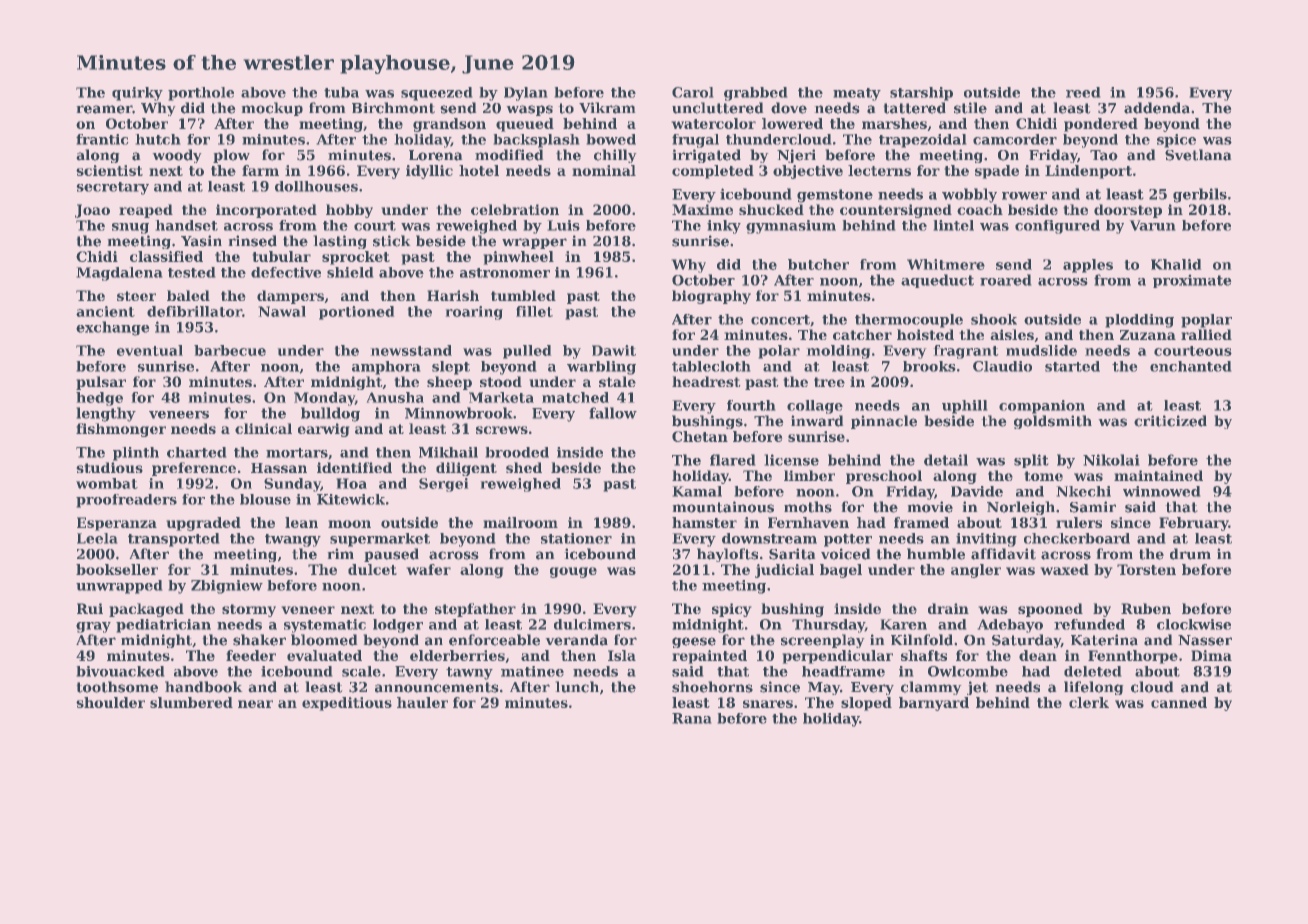  What do you see at coordinates (102, 139) in the page?
I see `frantic` at bounding box center [102, 139].
